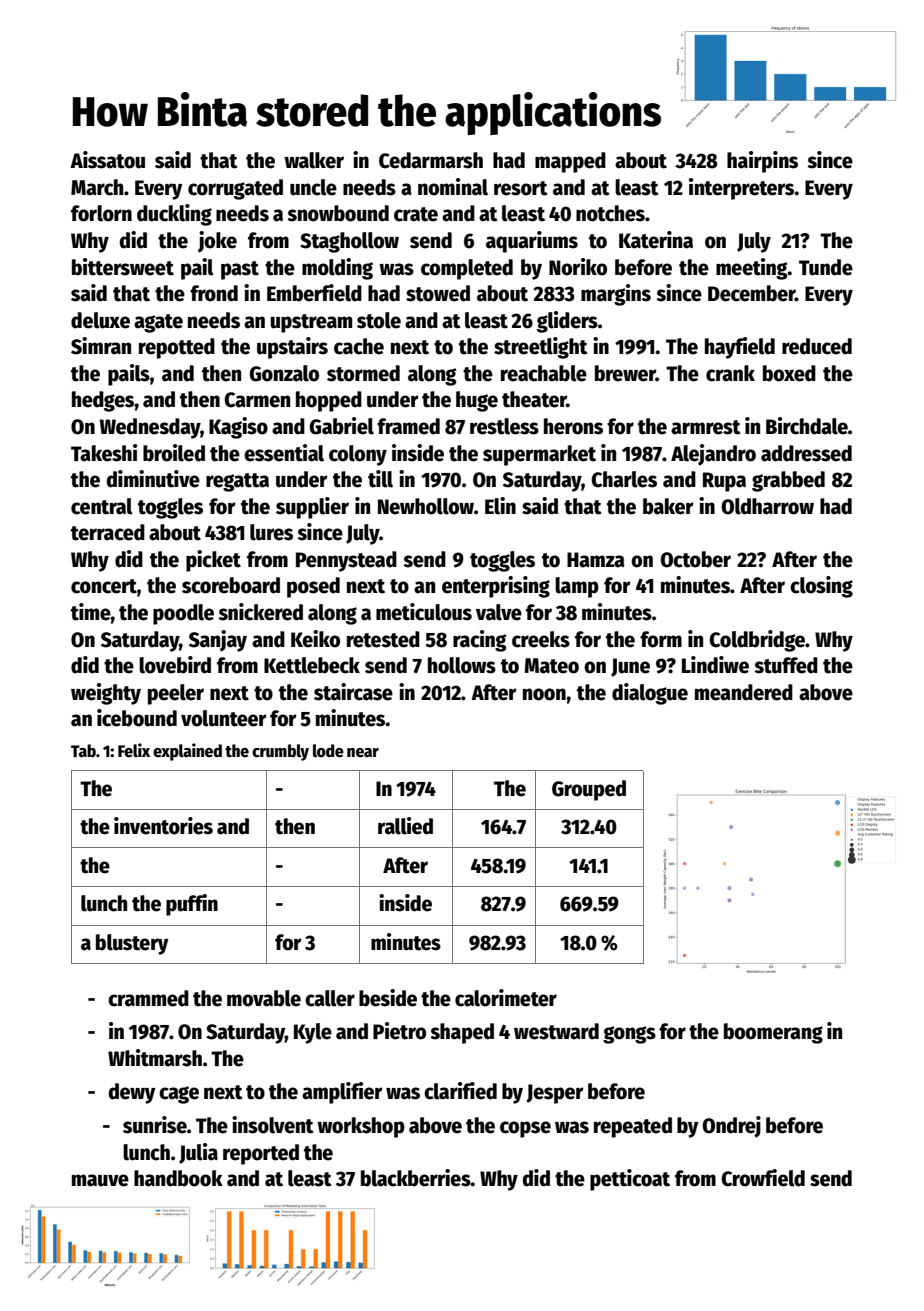  I want to click on inventories, so click(163, 826).
